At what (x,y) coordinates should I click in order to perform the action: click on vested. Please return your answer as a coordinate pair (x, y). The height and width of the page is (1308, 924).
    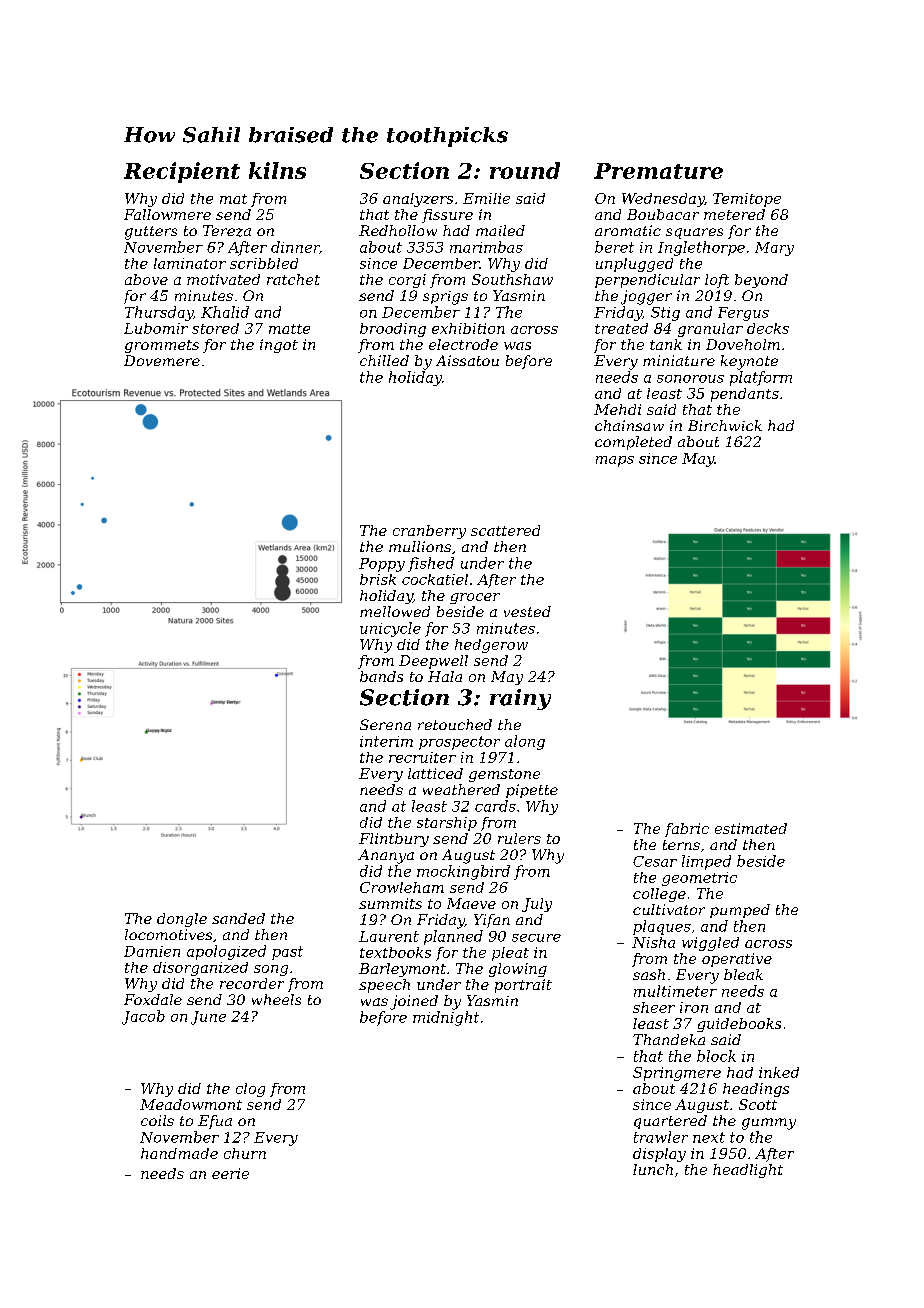
    Looking at the image, I should click on (527, 611).
